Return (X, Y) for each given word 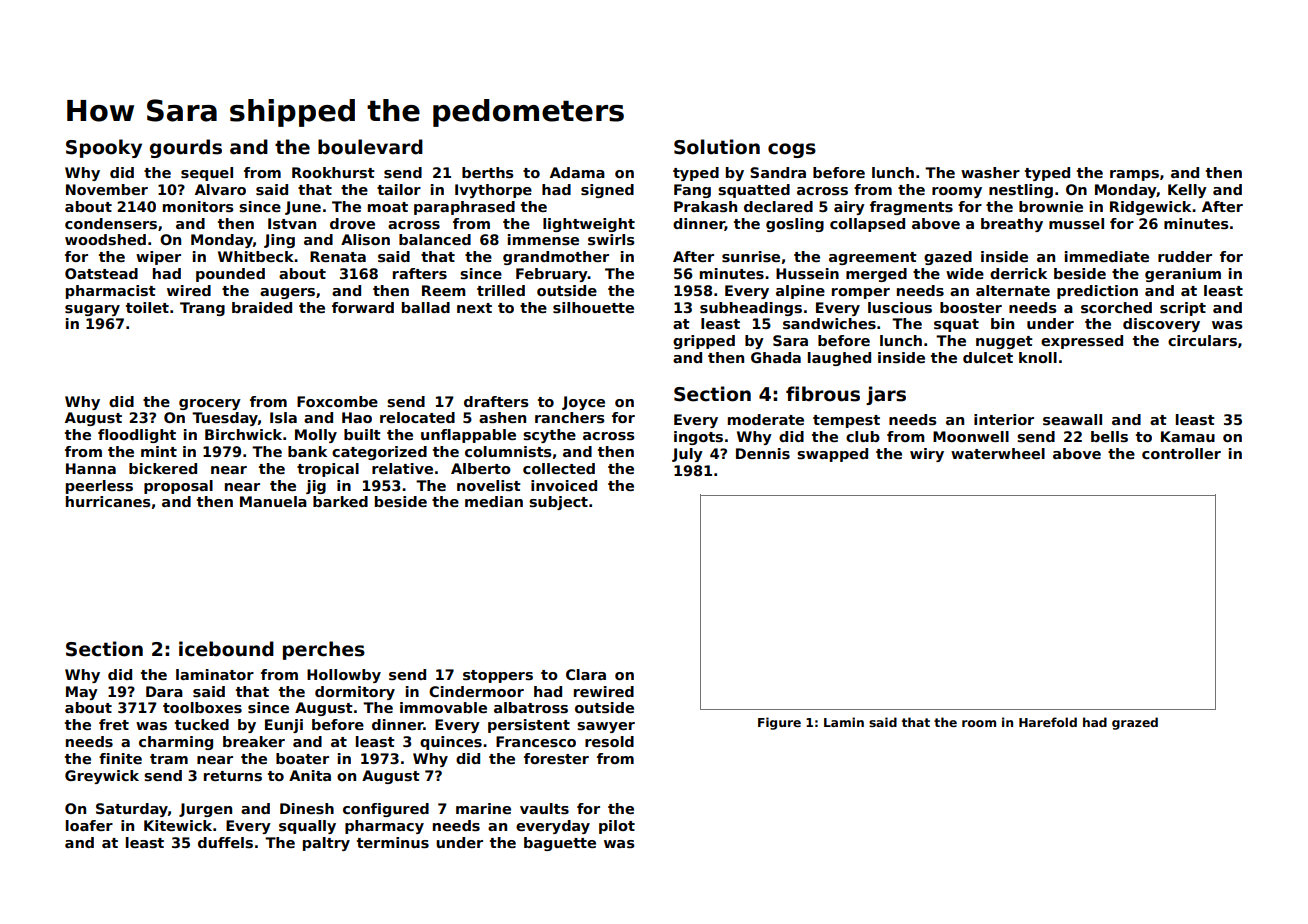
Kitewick (178, 825)
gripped (704, 342)
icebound (226, 649)
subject (558, 503)
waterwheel (998, 453)
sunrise (751, 256)
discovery (1161, 325)
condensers (111, 223)
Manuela (273, 501)
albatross (531, 707)
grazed (1135, 723)
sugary (92, 310)
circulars (1202, 340)
